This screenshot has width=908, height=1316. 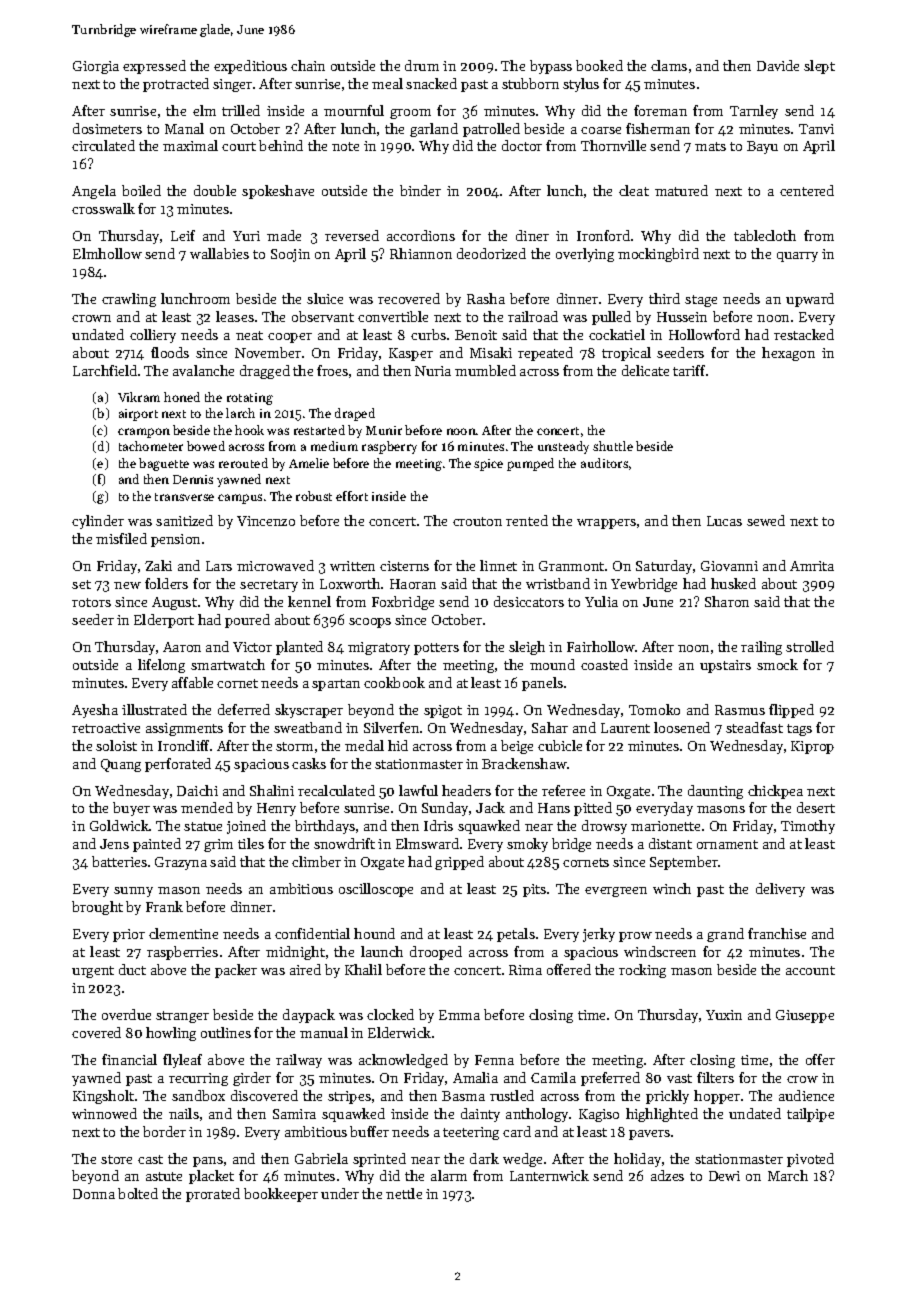 I want to click on Haoran, so click(x=413, y=584).
